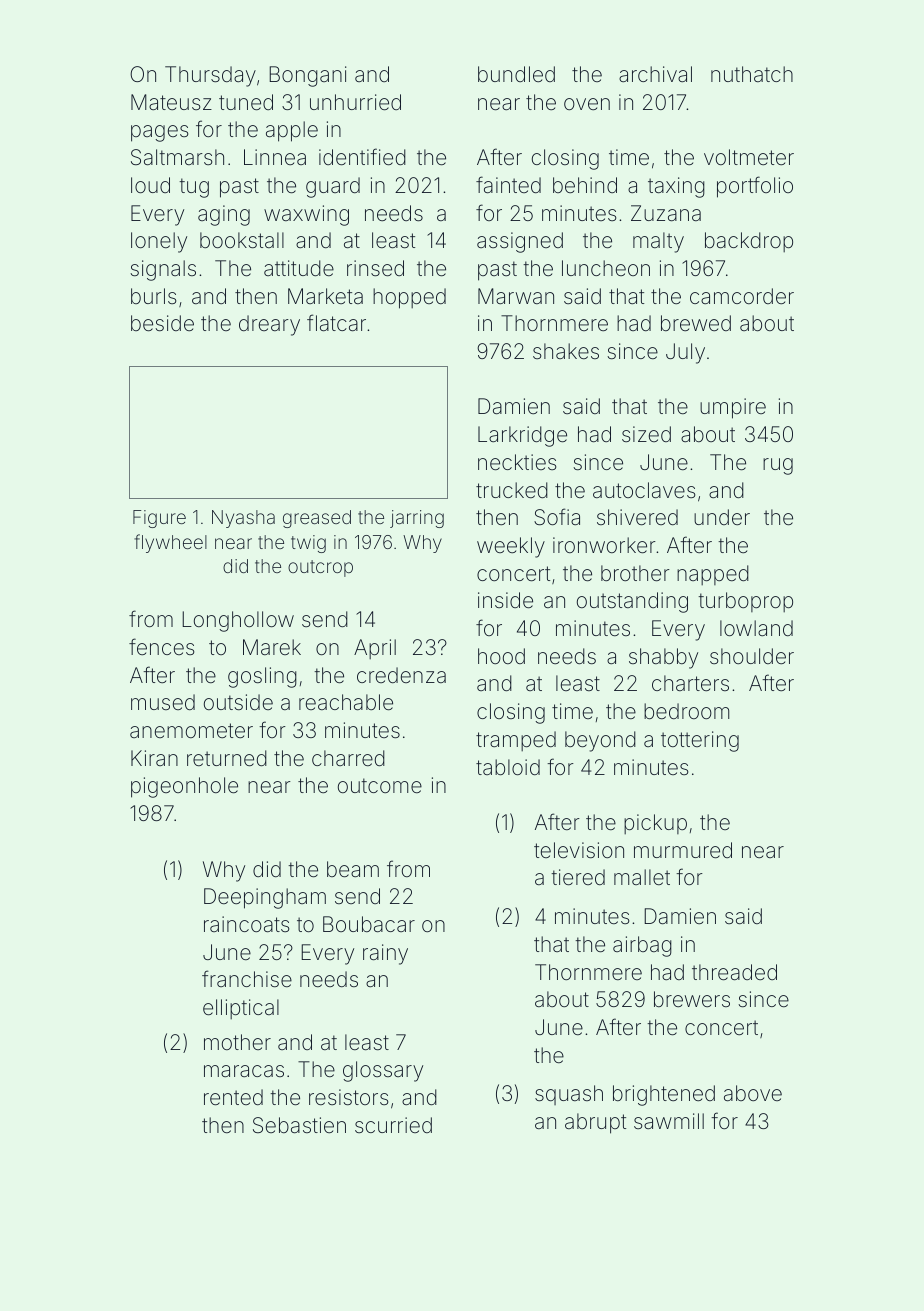  I want to click on taxing, so click(676, 187).
